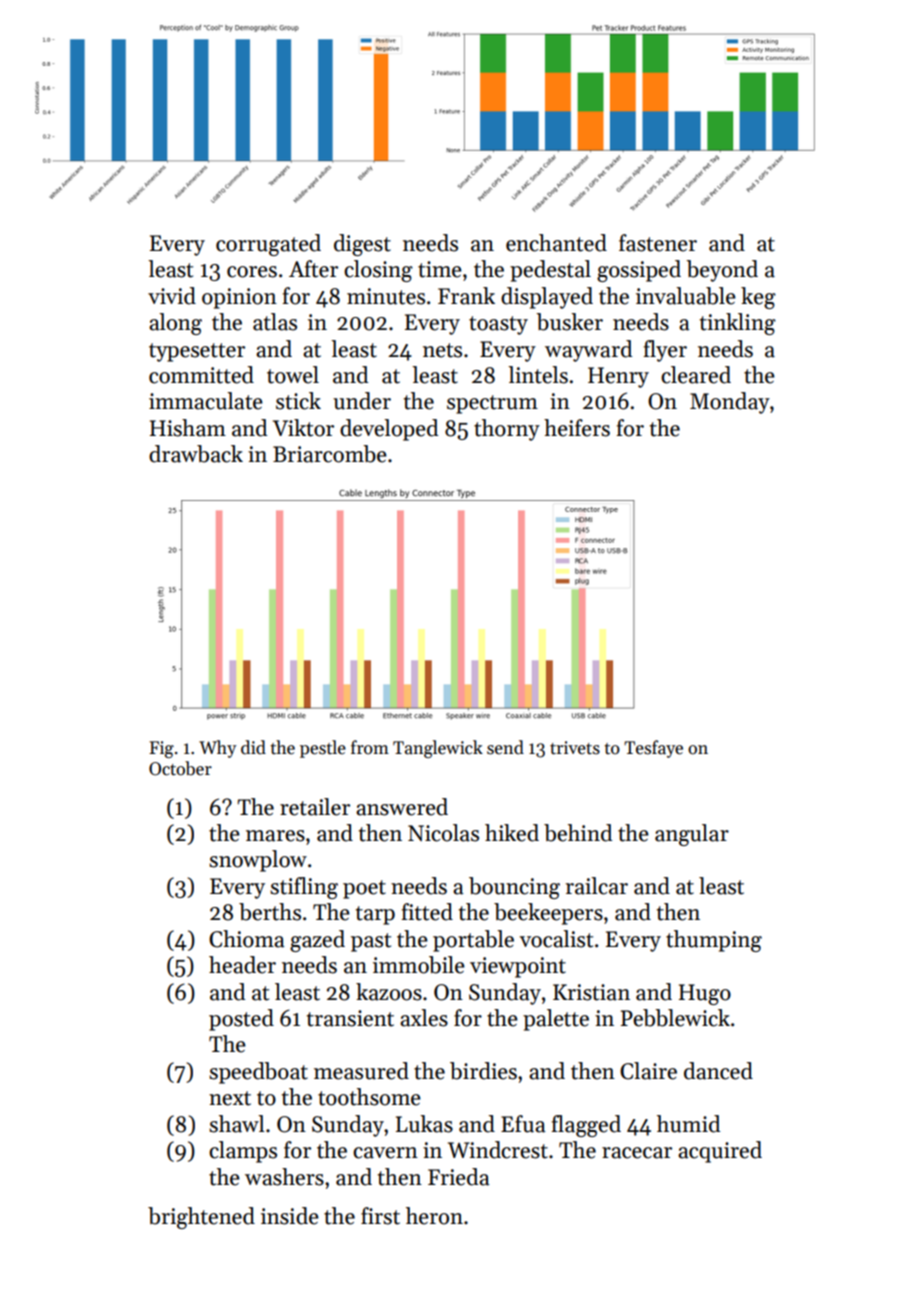  What do you see at coordinates (389, 430) in the document?
I see `developed` at bounding box center [389, 430].
